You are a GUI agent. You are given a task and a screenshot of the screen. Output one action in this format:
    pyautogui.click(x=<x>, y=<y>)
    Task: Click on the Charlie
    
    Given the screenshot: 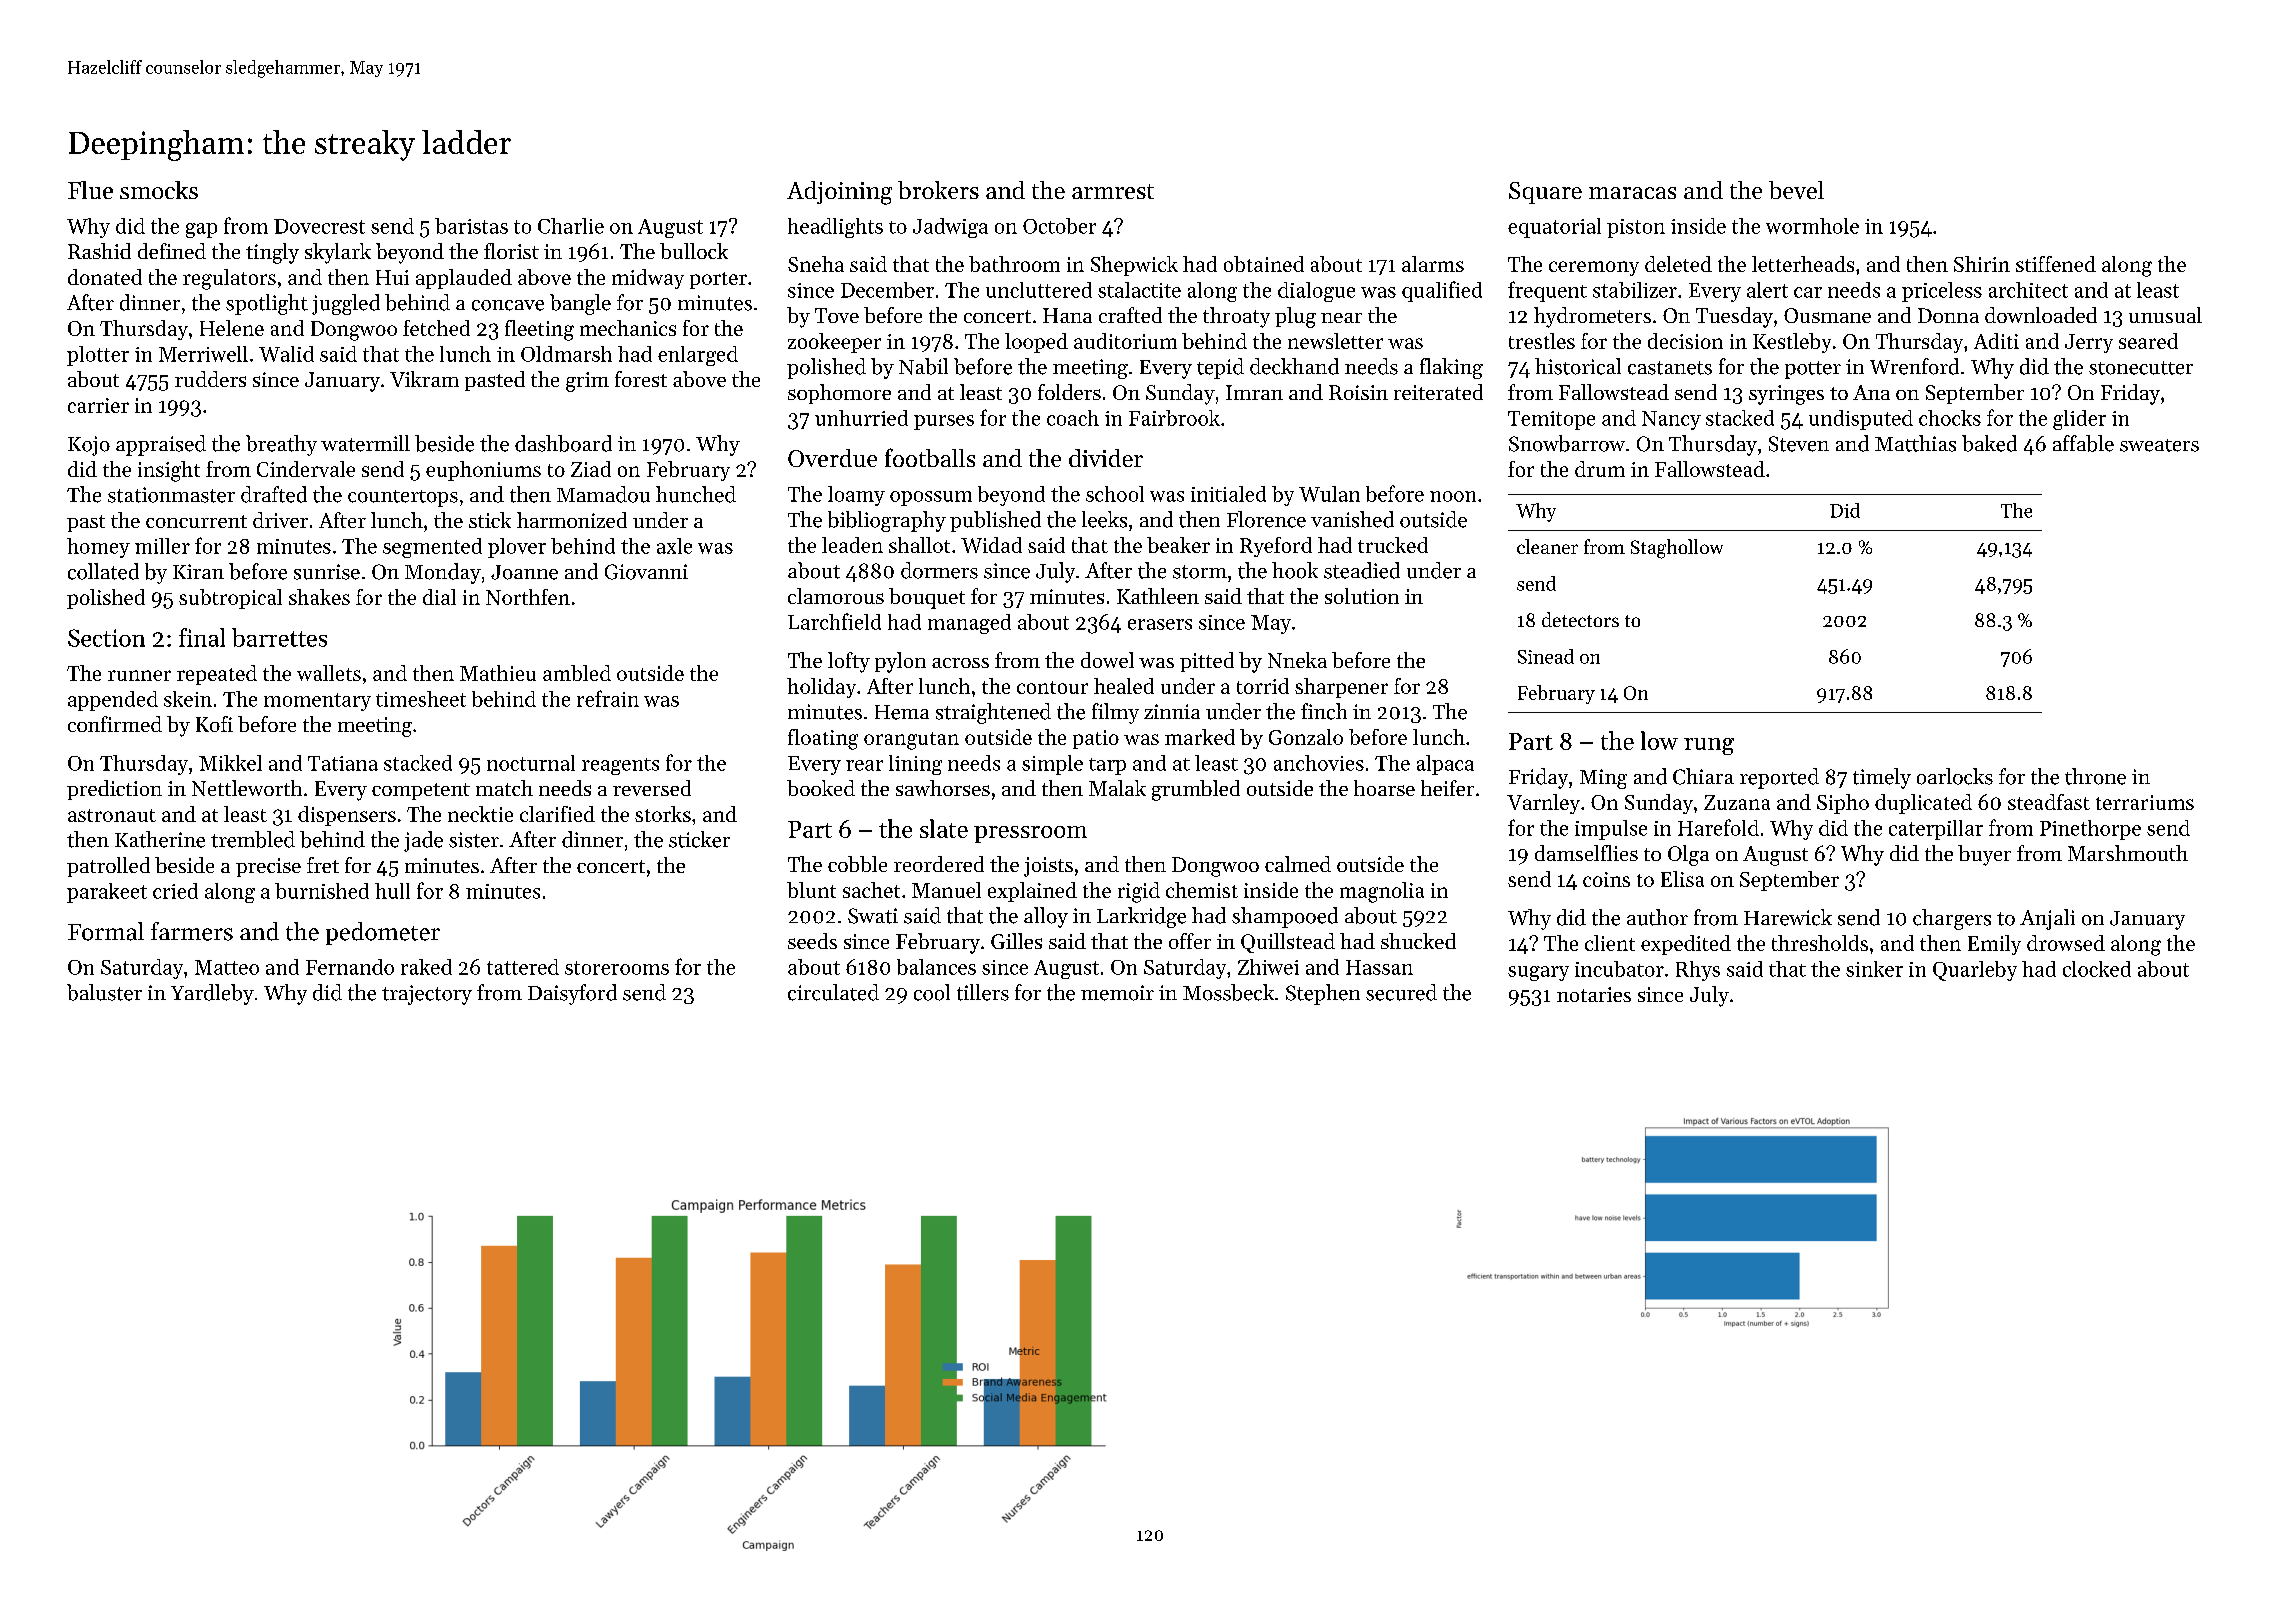 What is the action you would take?
    pyautogui.click(x=571, y=226)
